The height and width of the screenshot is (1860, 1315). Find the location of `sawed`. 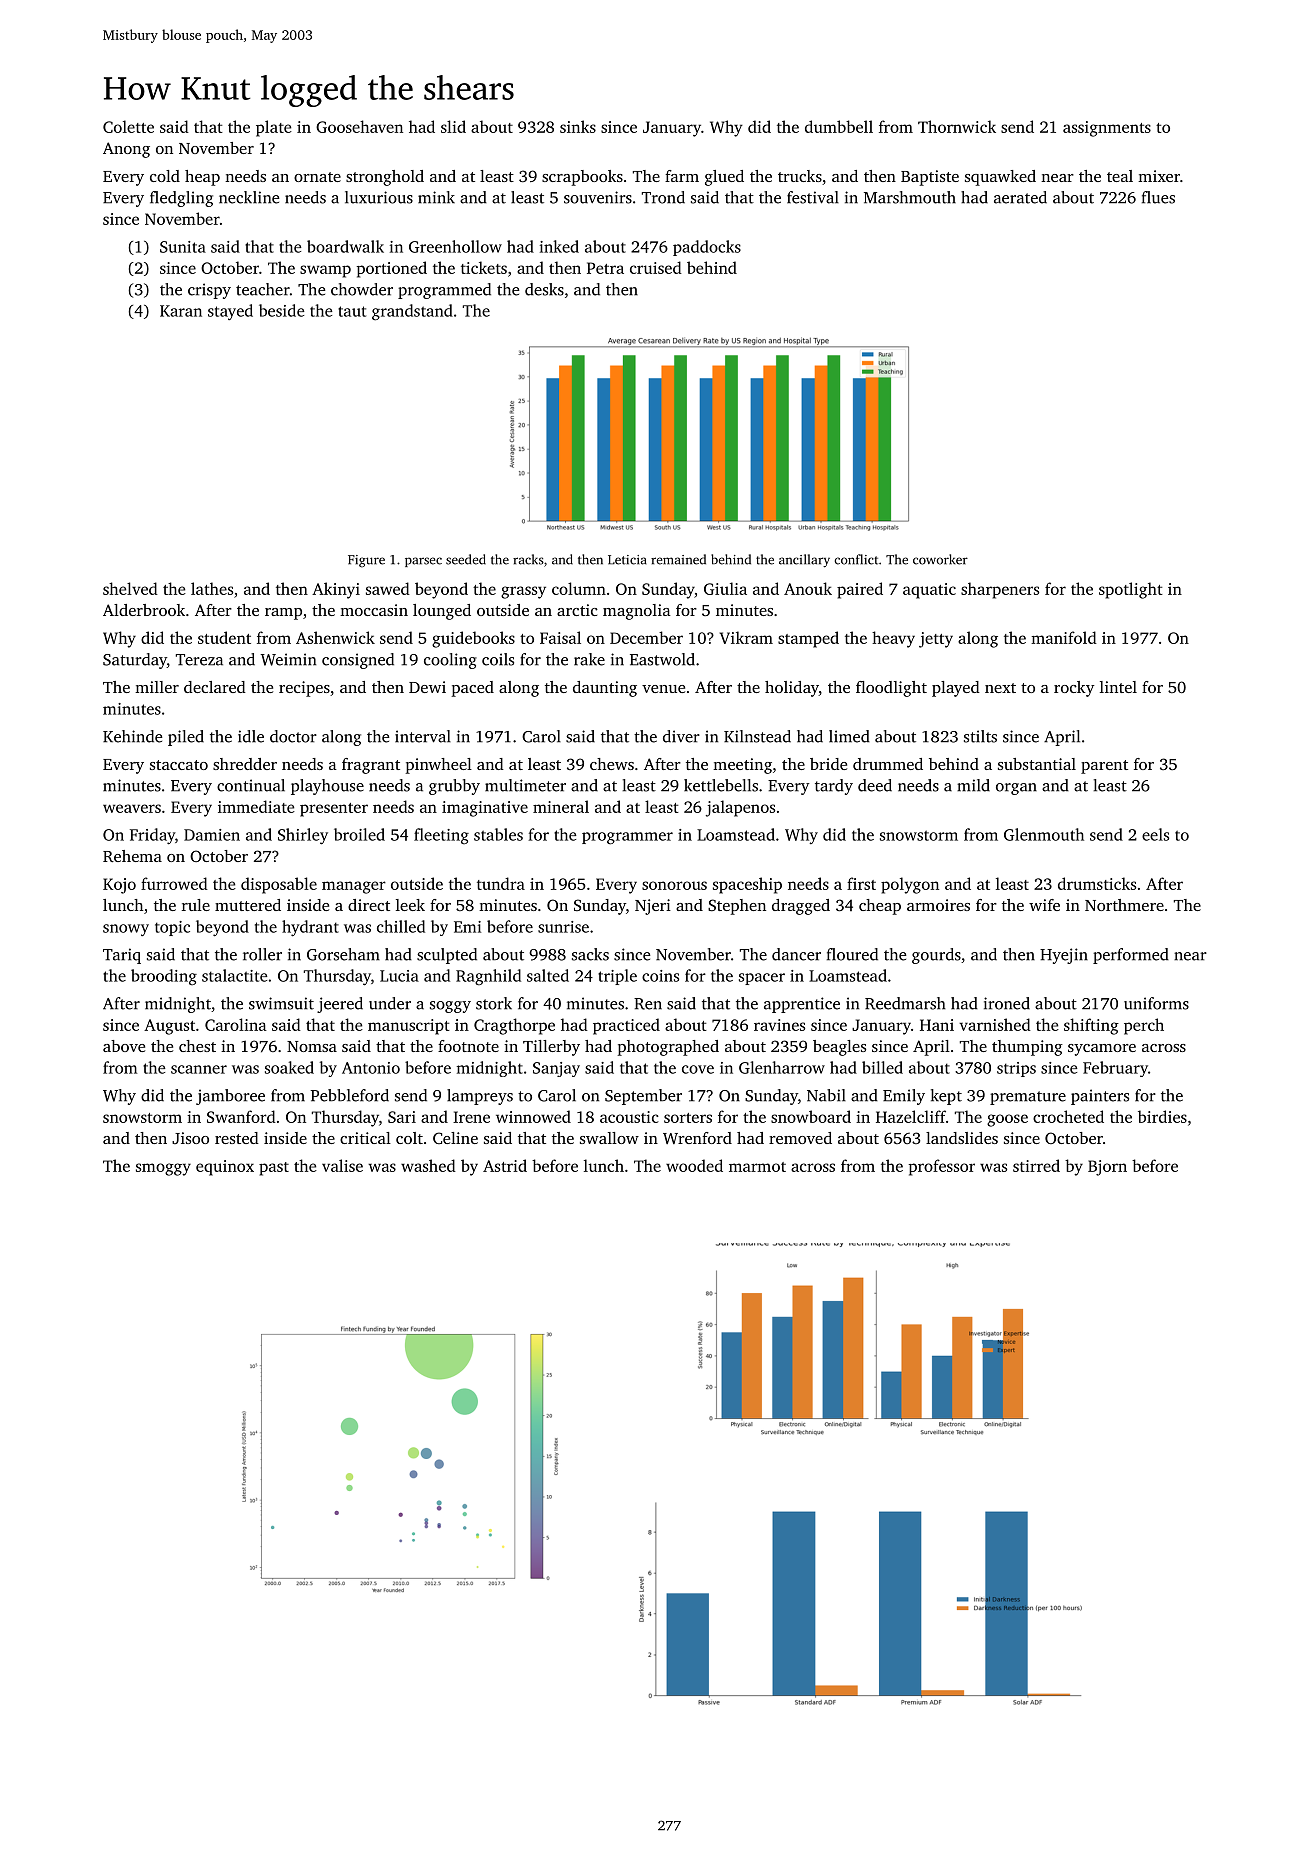

sawed is located at coordinates (388, 588).
